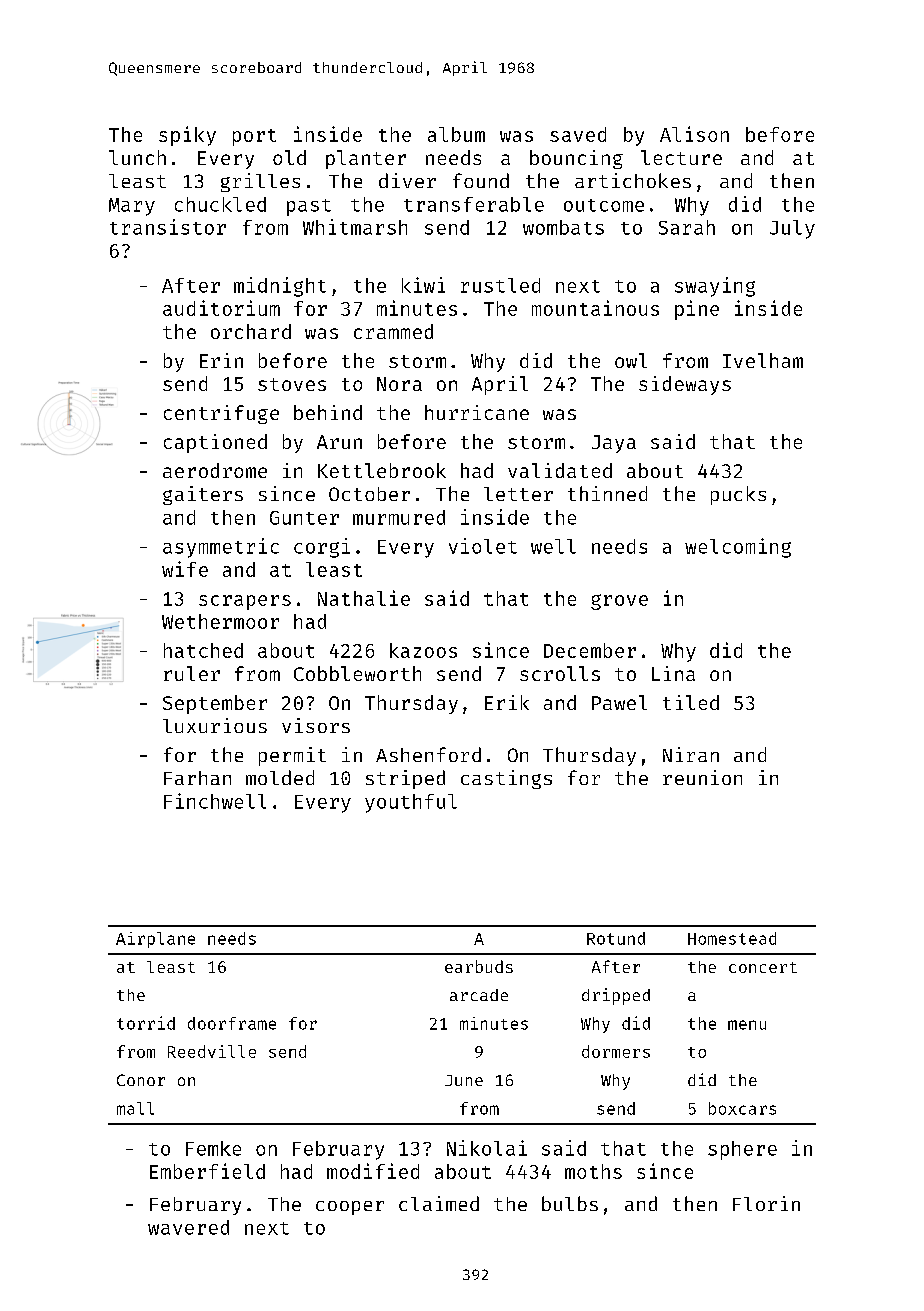  Describe the element at coordinates (570, 1203) in the document. I see `bulbs` at that location.
